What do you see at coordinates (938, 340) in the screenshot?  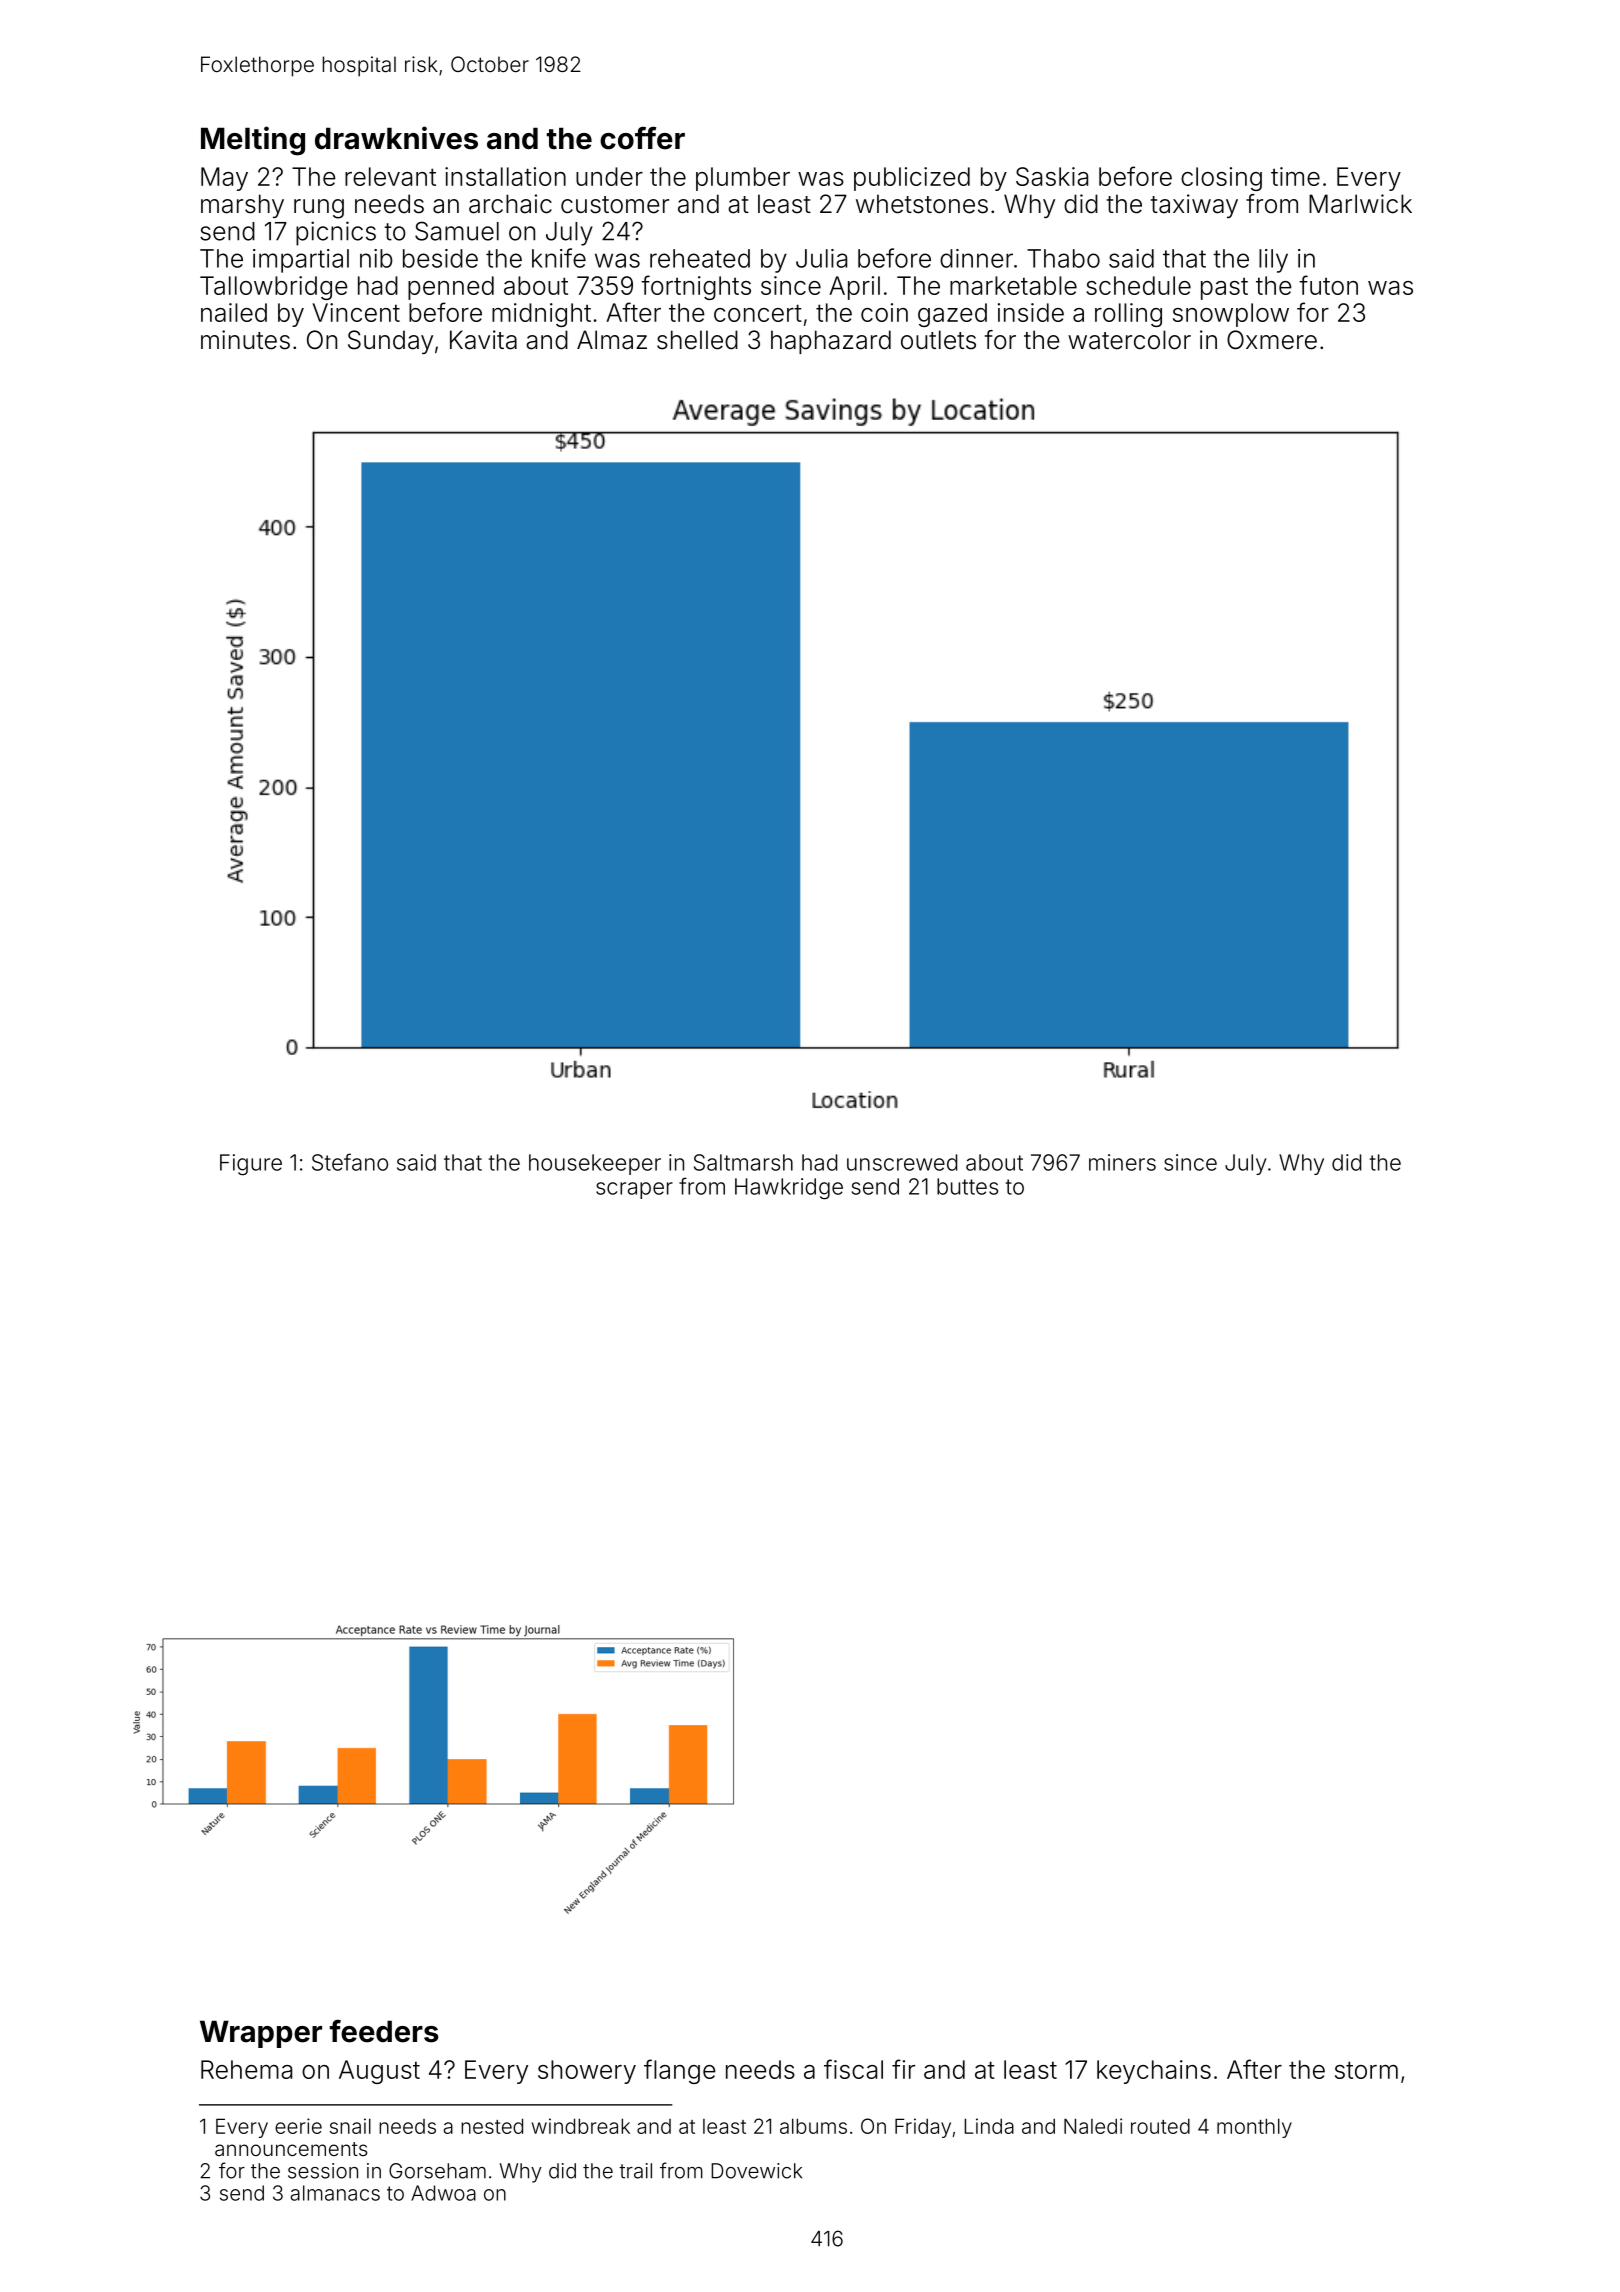 I see `outlets` at bounding box center [938, 340].
